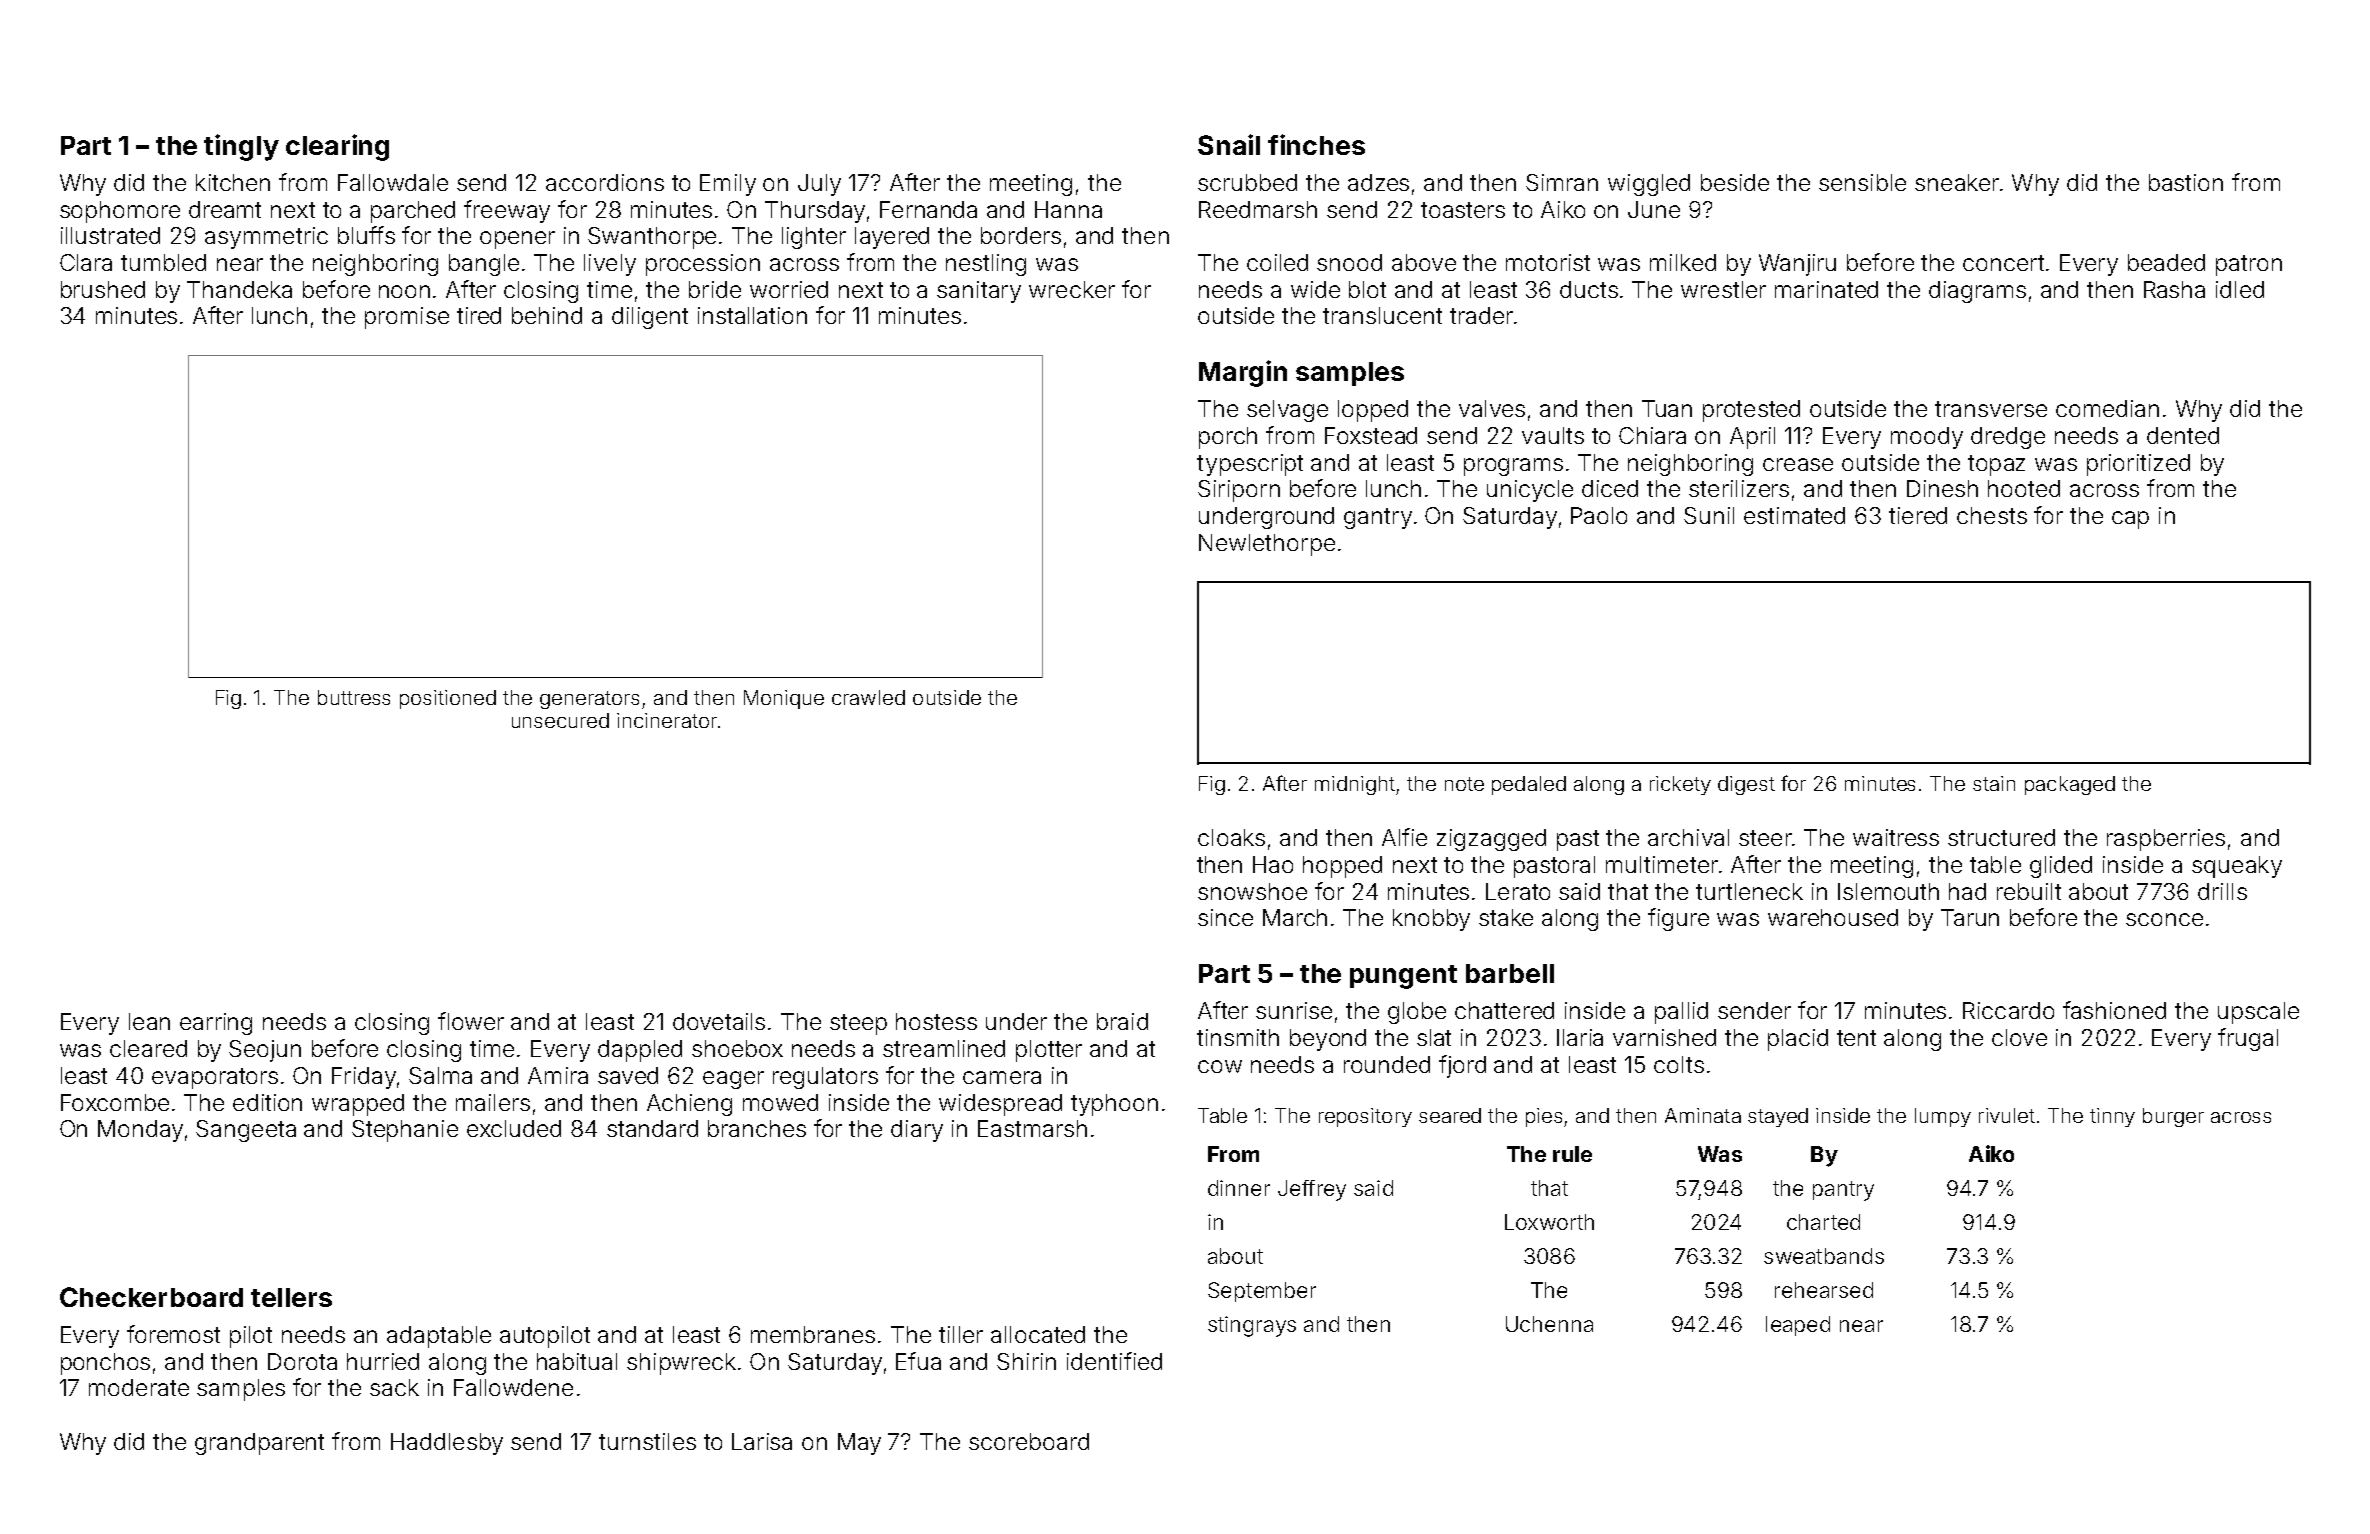  I want to click on Newlethorpe, so click(1267, 545).
